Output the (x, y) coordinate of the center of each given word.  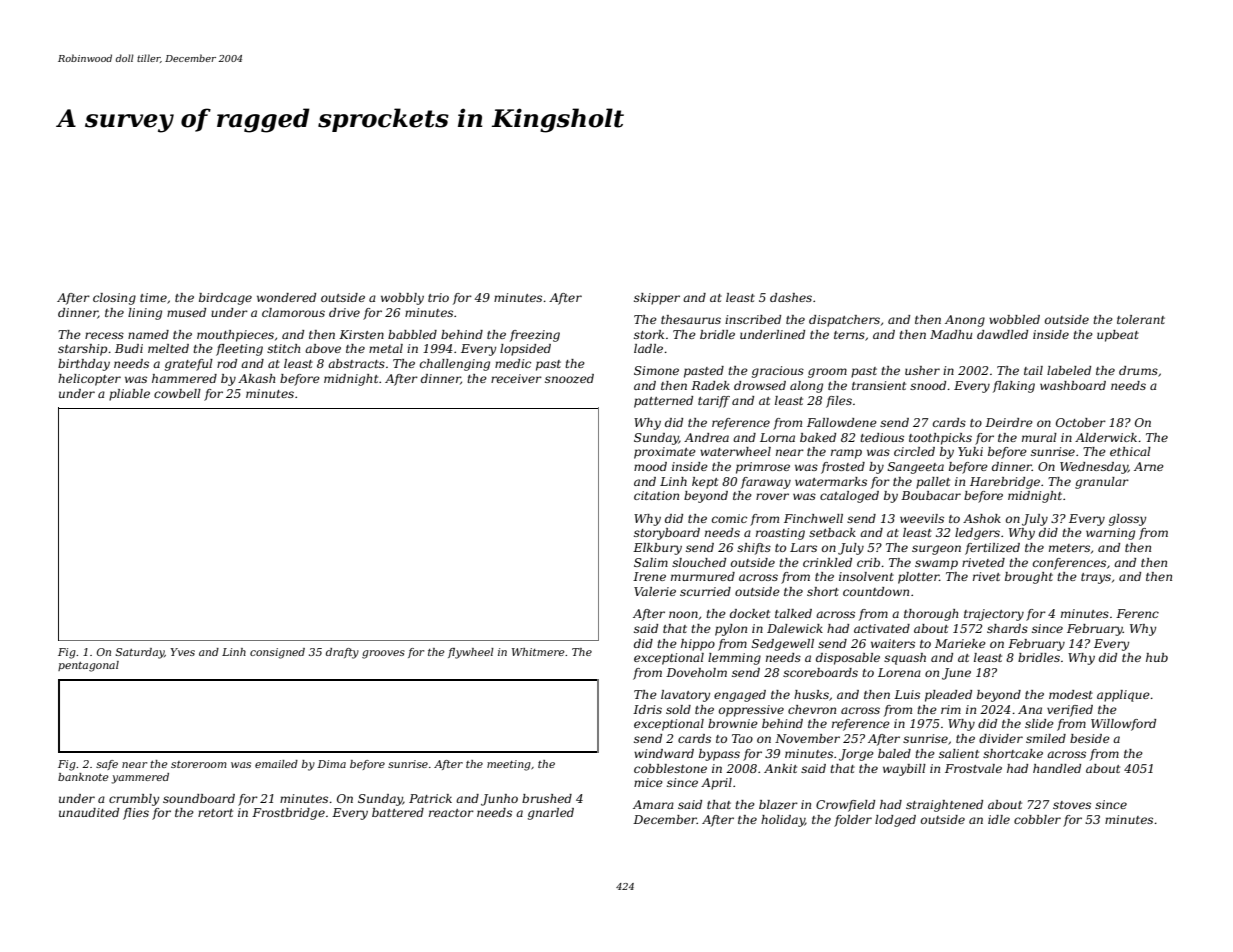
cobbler (1037, 819)
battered (398, 812)
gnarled (551, 814)
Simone (656, 370)
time (153, 297)
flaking (1014, 387)
